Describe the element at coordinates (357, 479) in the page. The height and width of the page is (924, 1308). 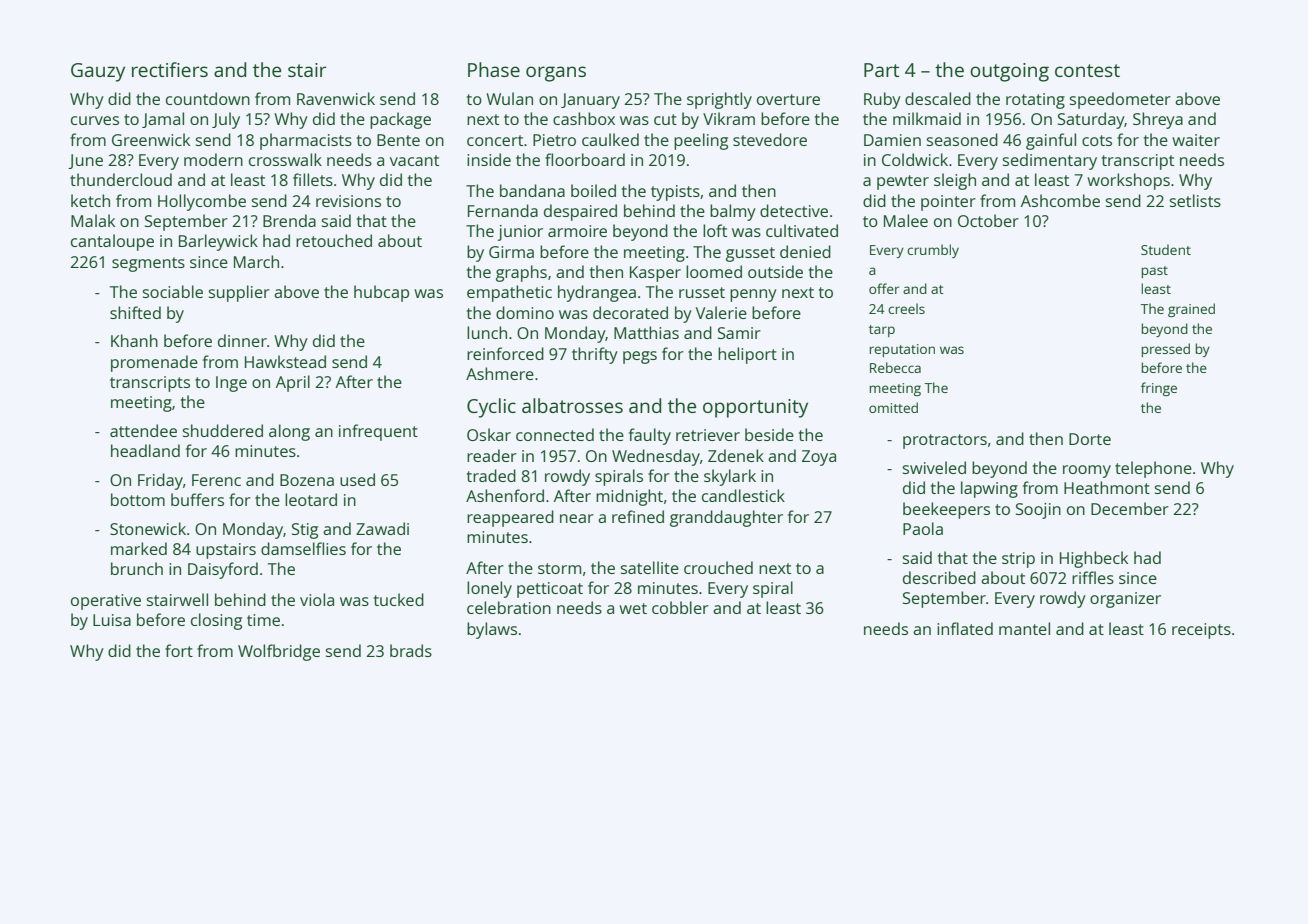
I see `used` at that location.
